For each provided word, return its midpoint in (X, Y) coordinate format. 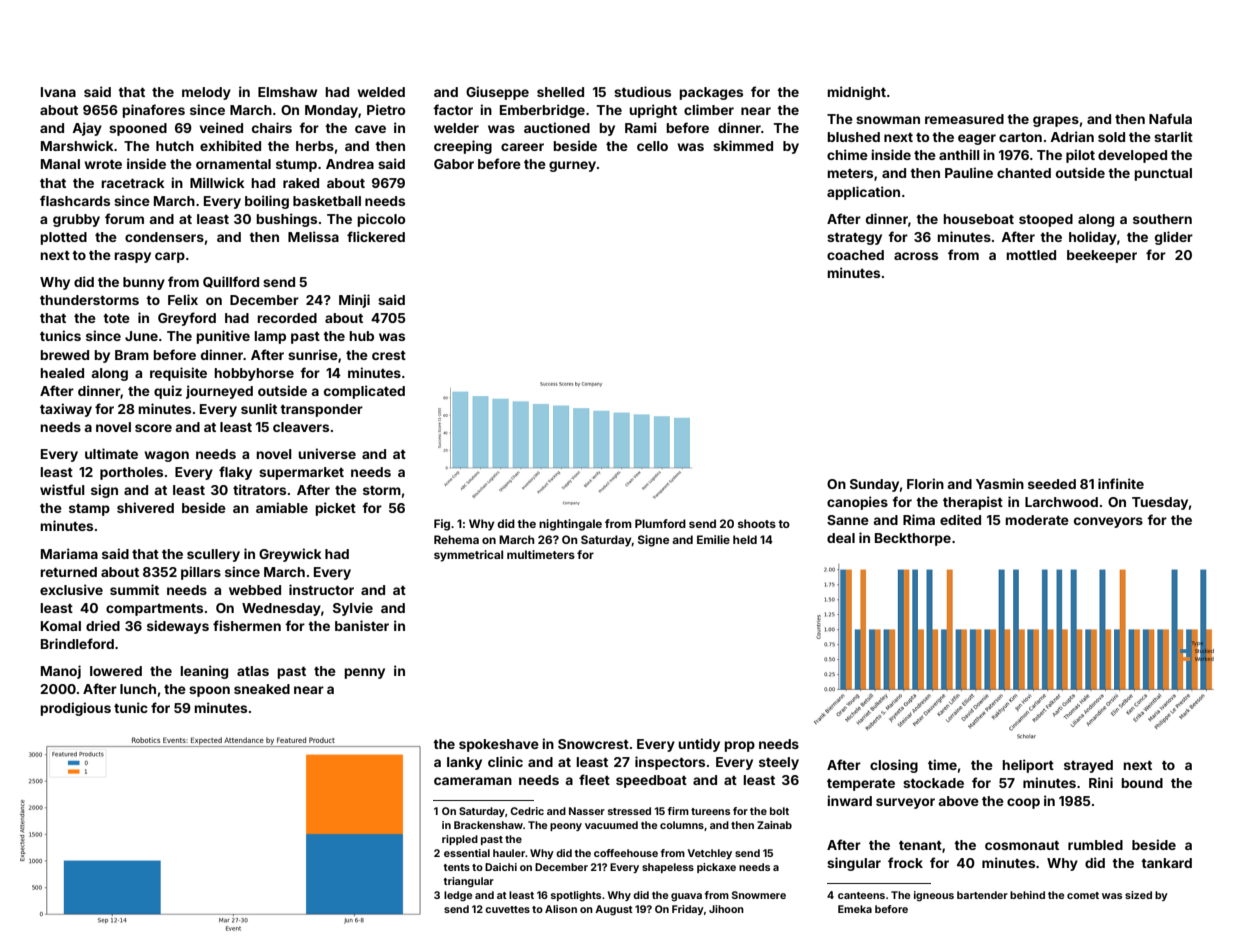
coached (855, 255)
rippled (460, 840)
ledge (458, 896)
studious (642, 91)
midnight (856, 93)
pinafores (153, 111)
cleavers (301, 427)
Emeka (855, 909)
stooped (1046, 220)
